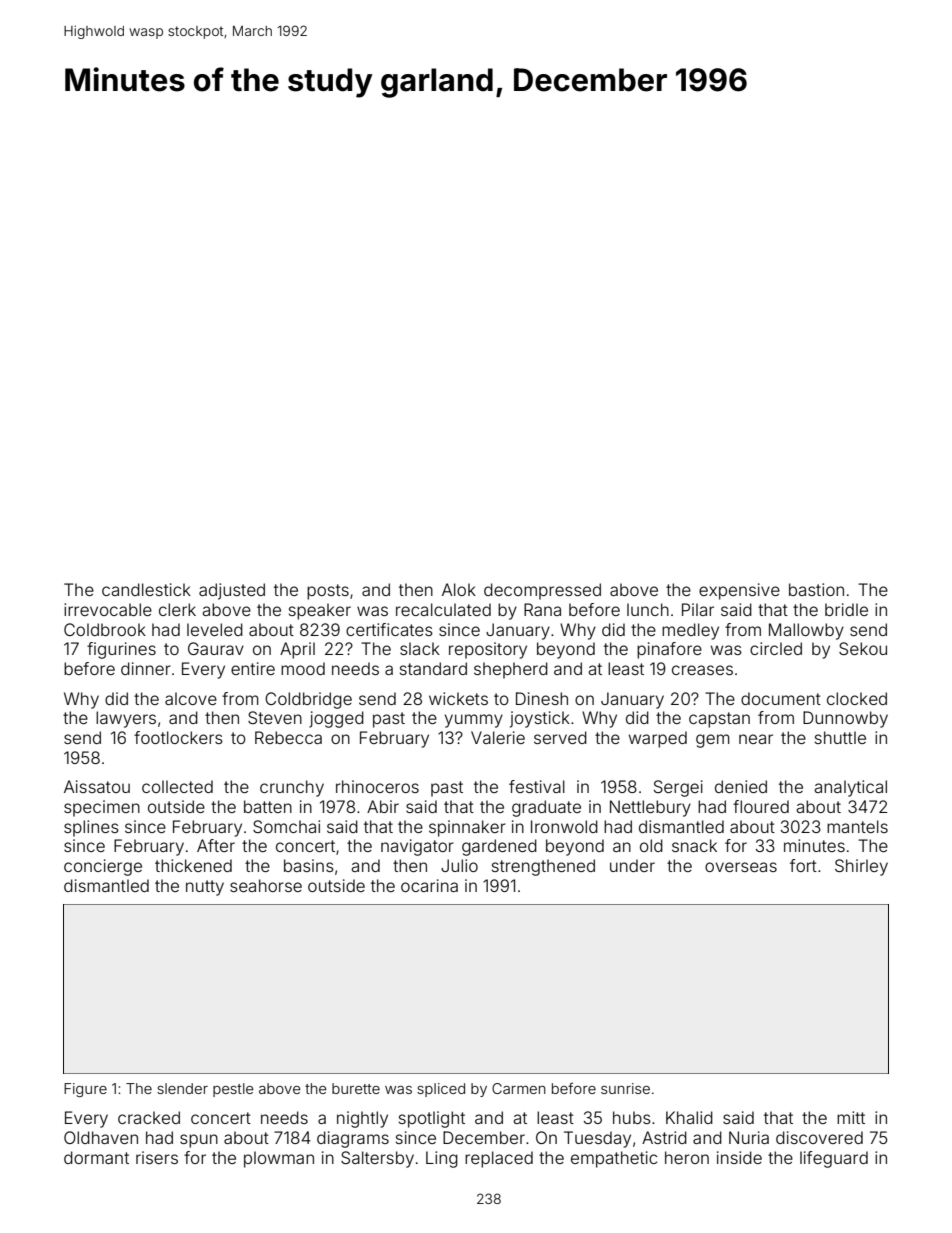  What do you see at coordinates (739, 591) in the document?
I see `expensive` at bounding box center [739, 591].
